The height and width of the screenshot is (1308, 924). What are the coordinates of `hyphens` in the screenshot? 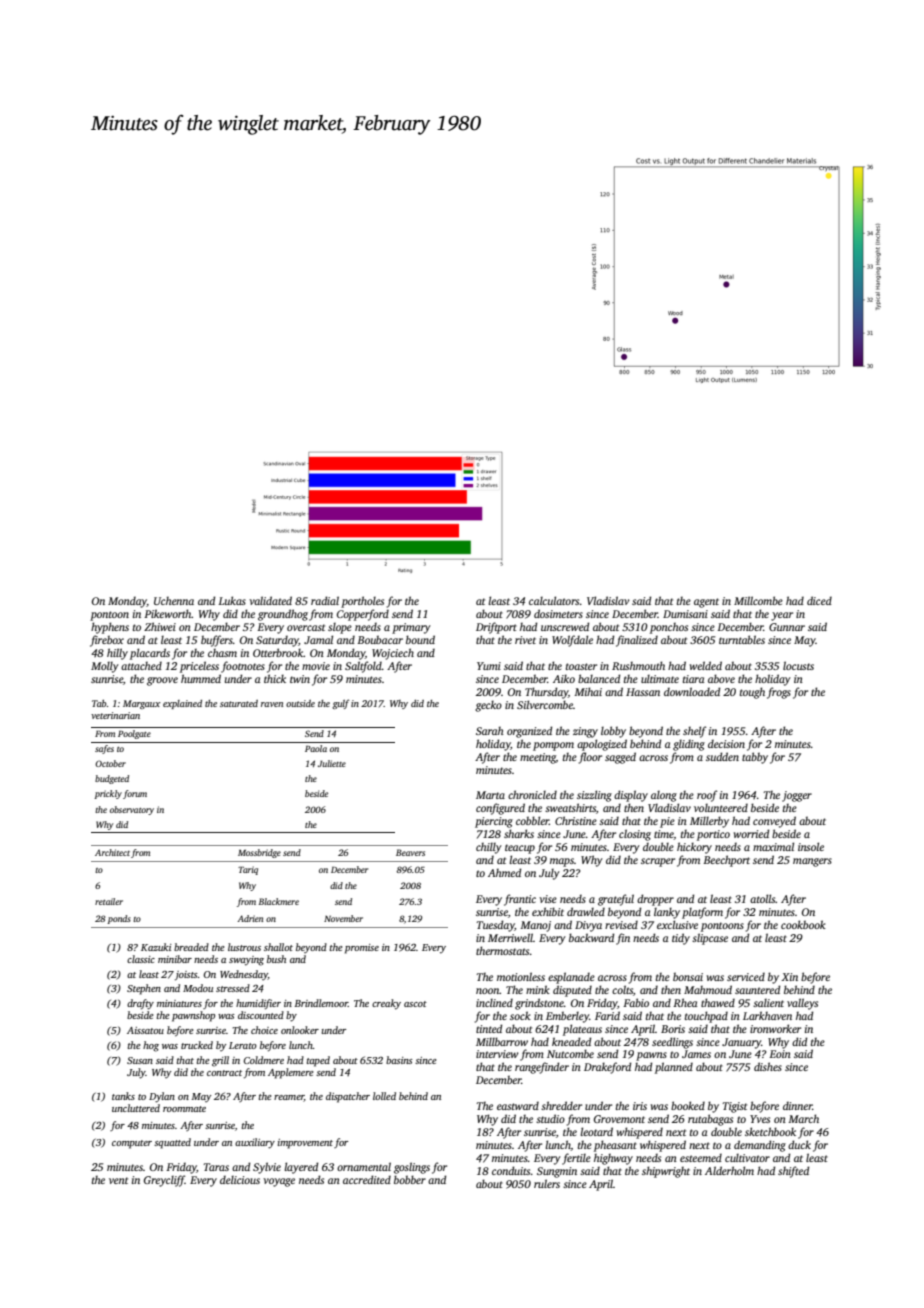 It's located at (110, 628).
